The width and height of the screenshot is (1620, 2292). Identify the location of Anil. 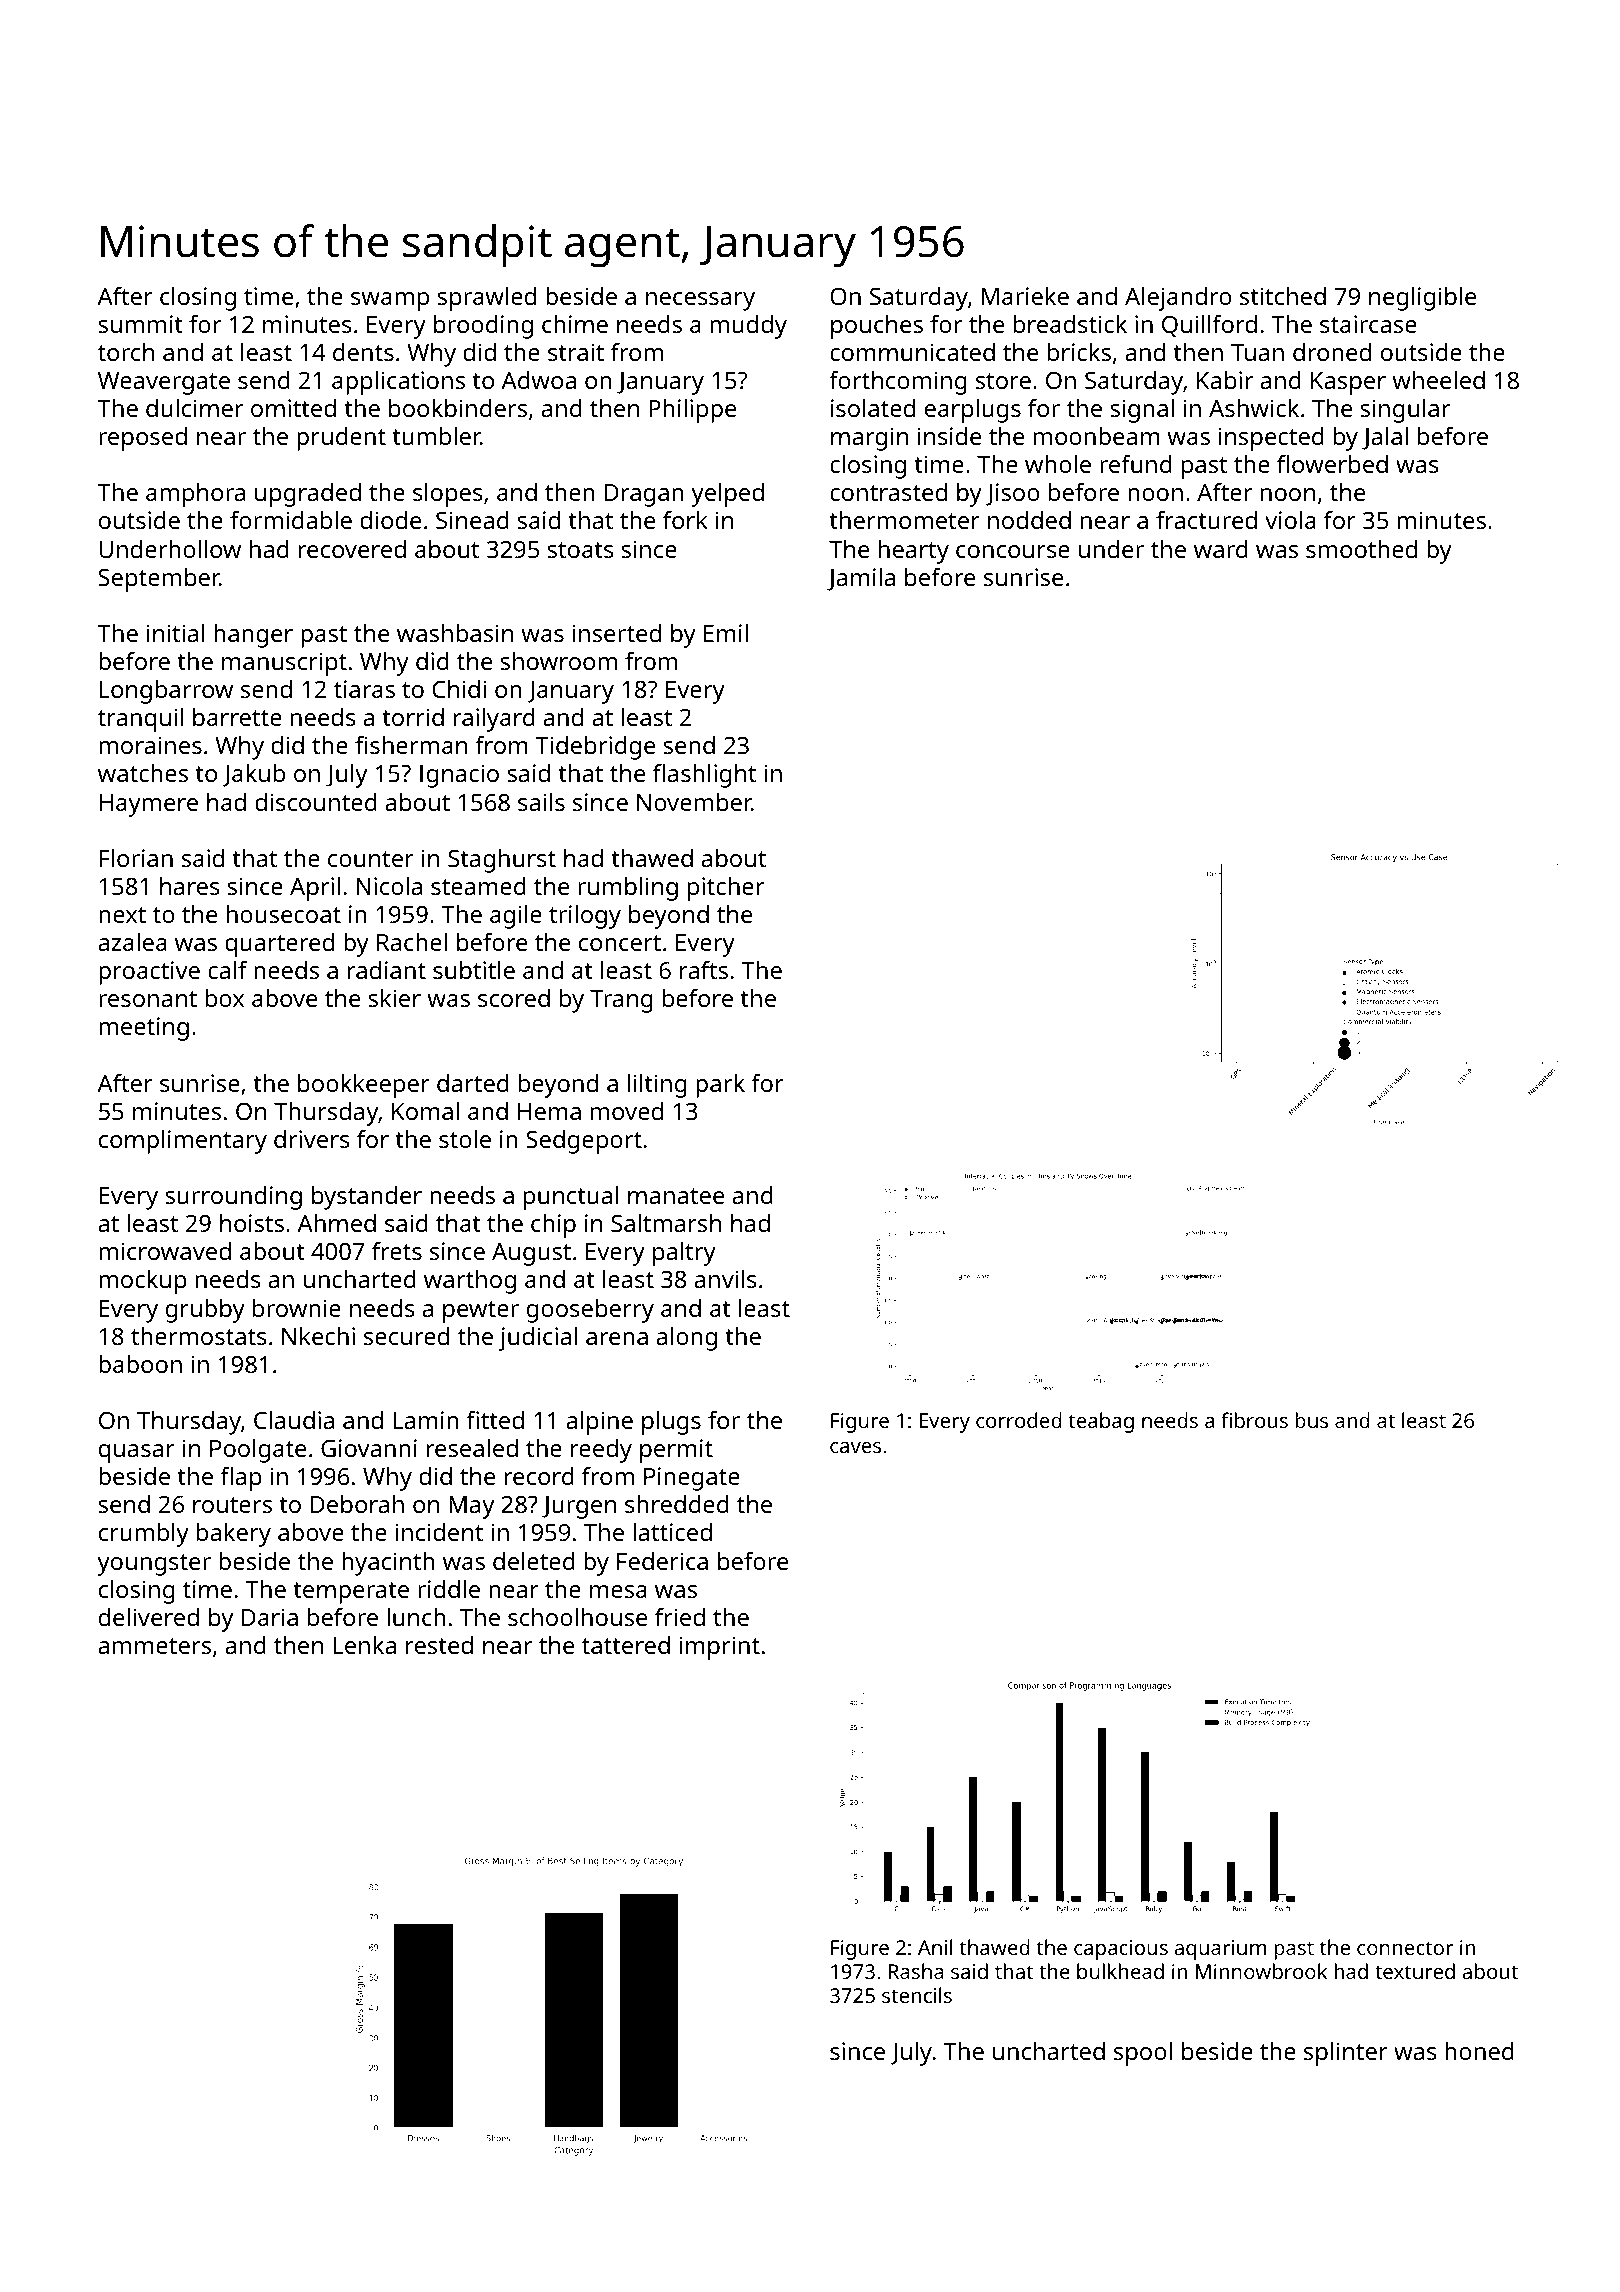
(935, 1947).
